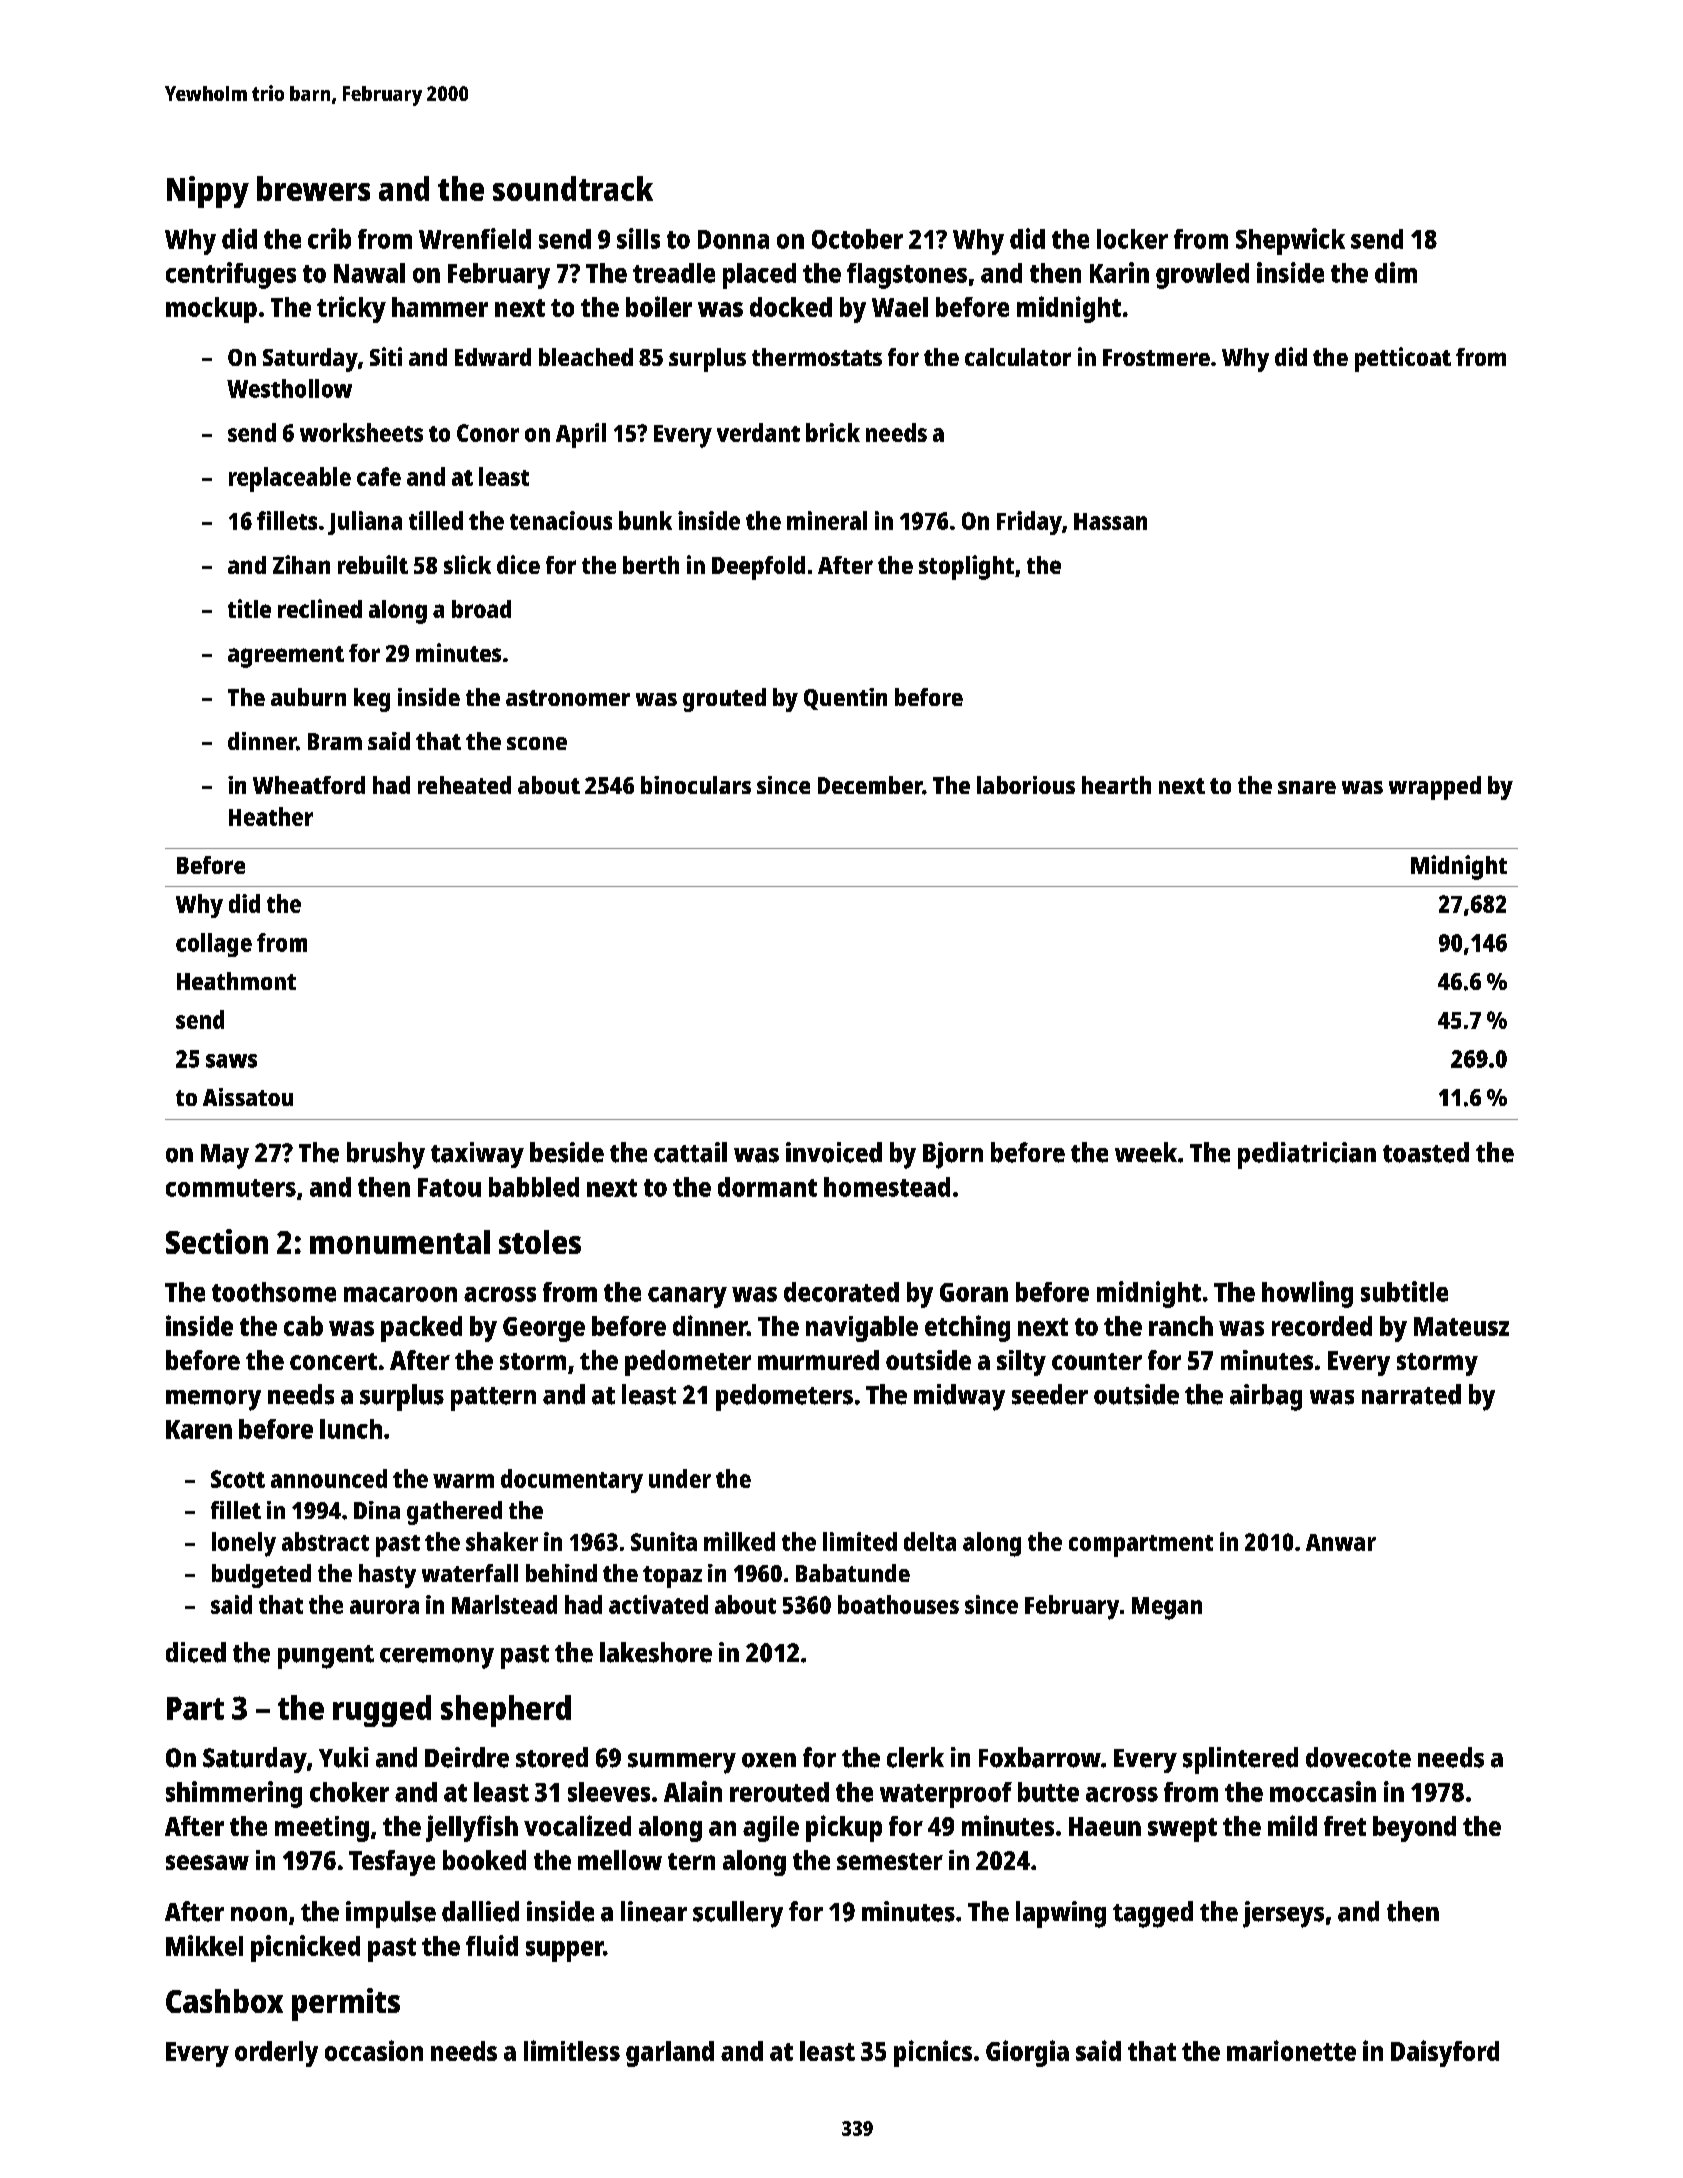 This page has width=1683, height=2178. What do you see at coordinates (488, 433) in the page?
I see `Conor` at bounding box center [488, 433].
